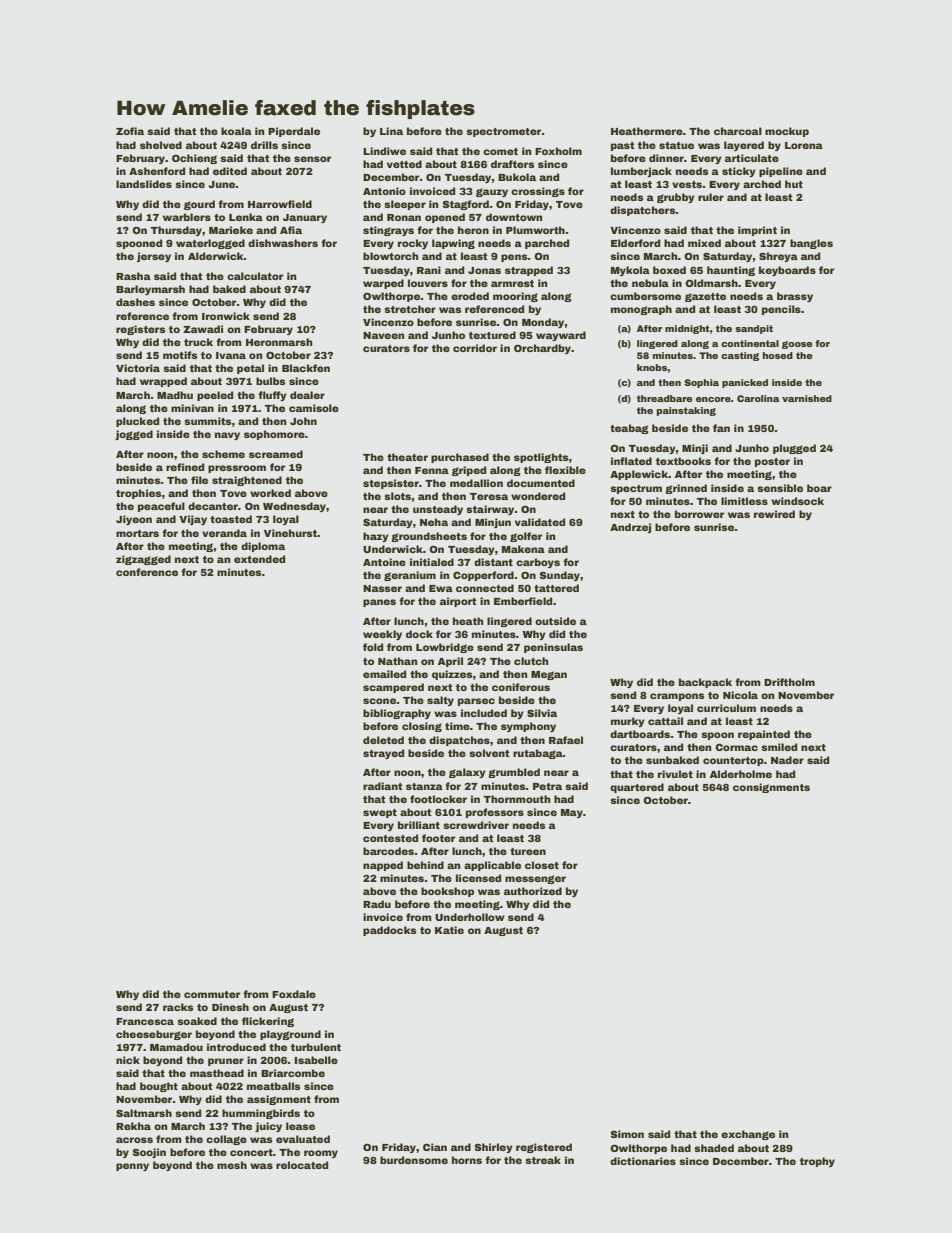 Image resolution: width=952 pixels, height=1233 pixels. Describe the element at coordinates (432, 562) in the screenshot. I see `initialed` at that location.
